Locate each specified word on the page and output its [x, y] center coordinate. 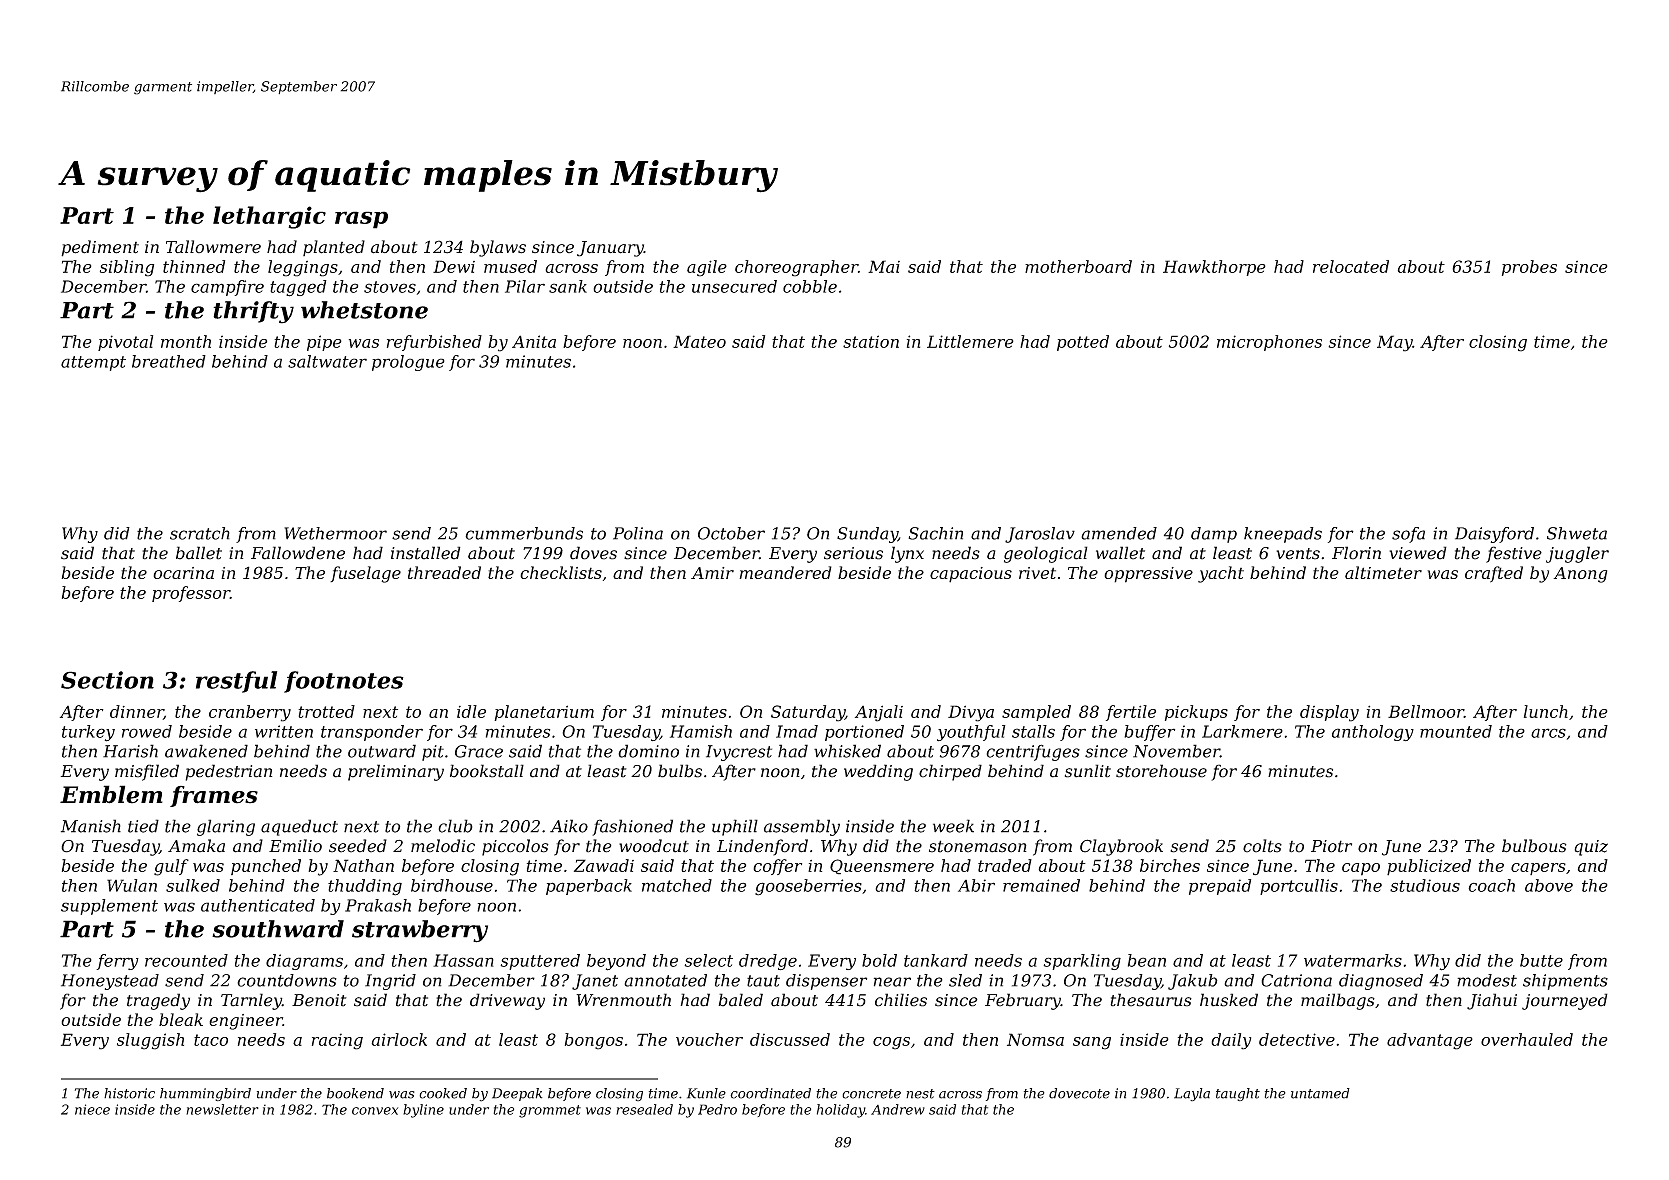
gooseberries [808, 887]
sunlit [1088, 771]
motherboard [1078, 266]
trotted [326, 711]
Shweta [1577, 533]
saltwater [327, 361]
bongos [594, 1041]
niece [92, 1109]
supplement [109, 907]
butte [1541, 960]
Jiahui [1492, 1001]
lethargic [269, 217]
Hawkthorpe [1214, 268]
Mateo [699, 341]
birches [1170, 865]
